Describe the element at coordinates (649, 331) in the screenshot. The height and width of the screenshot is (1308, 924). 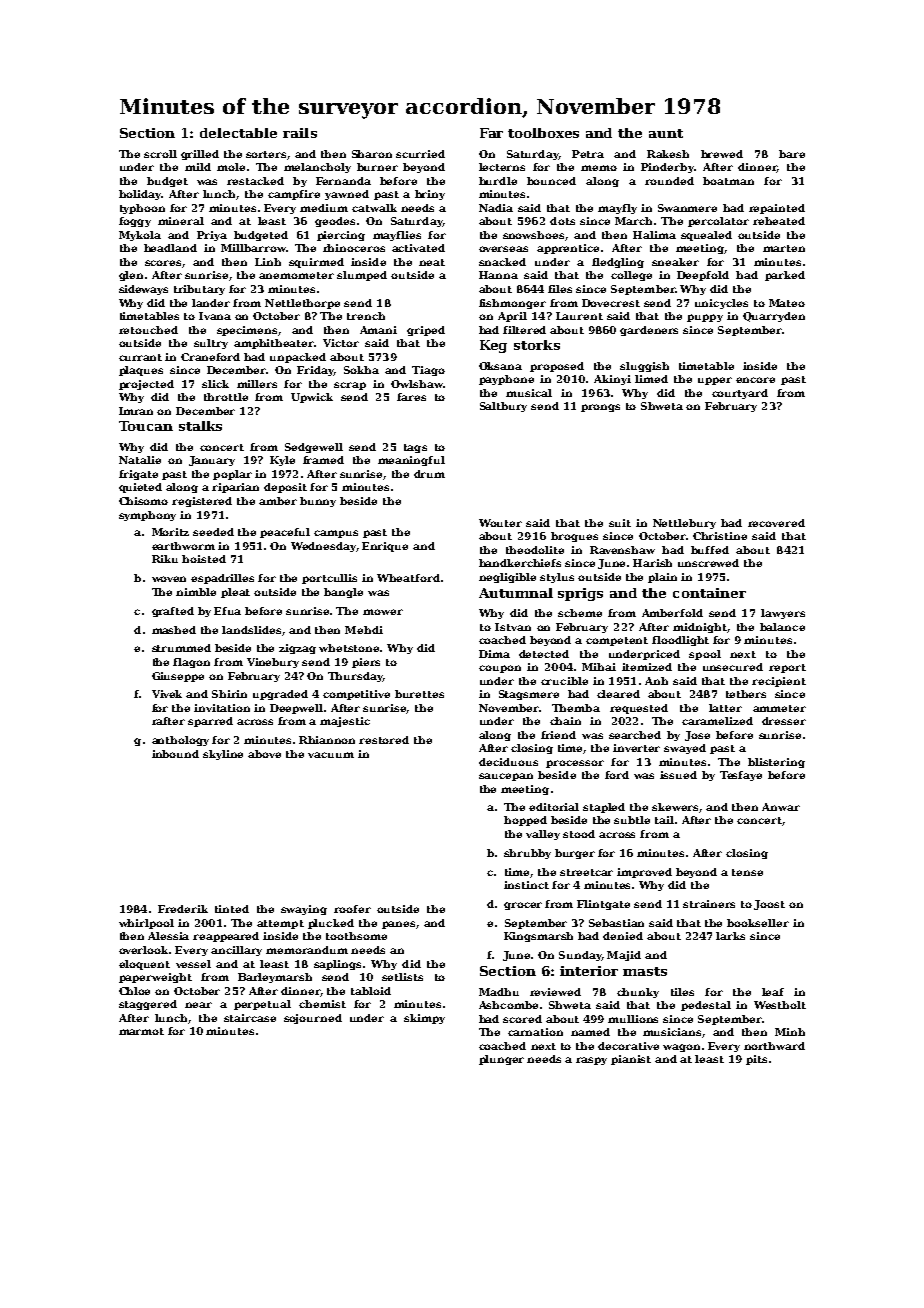
I see `gardeners` at that location.
